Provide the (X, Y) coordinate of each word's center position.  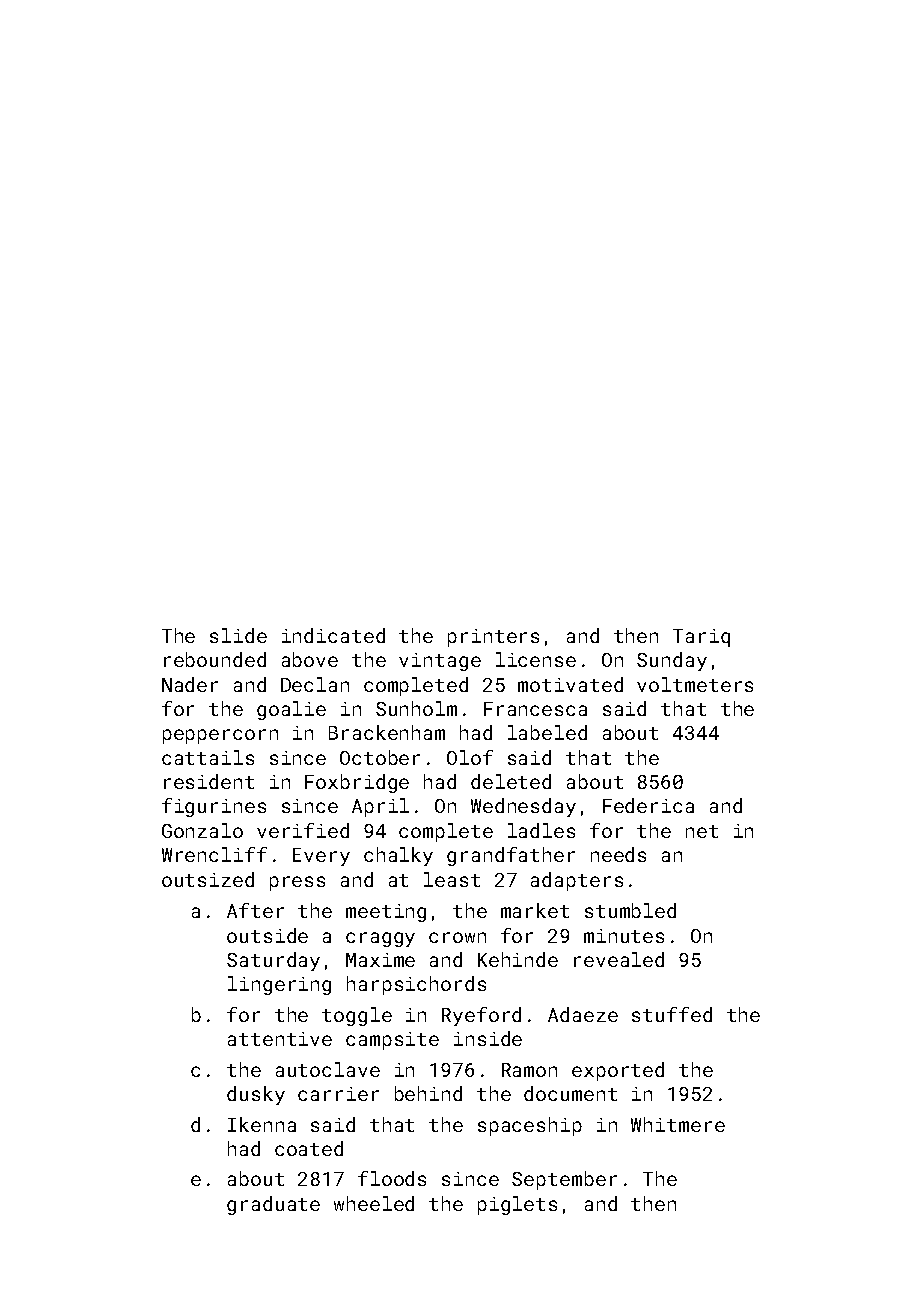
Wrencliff (214, 854)
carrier (338, 1094)
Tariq (701, 638)
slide (238, 635)
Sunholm (416, 708)
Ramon (529, 1070)
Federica (648, 805)
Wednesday (523, 807)
